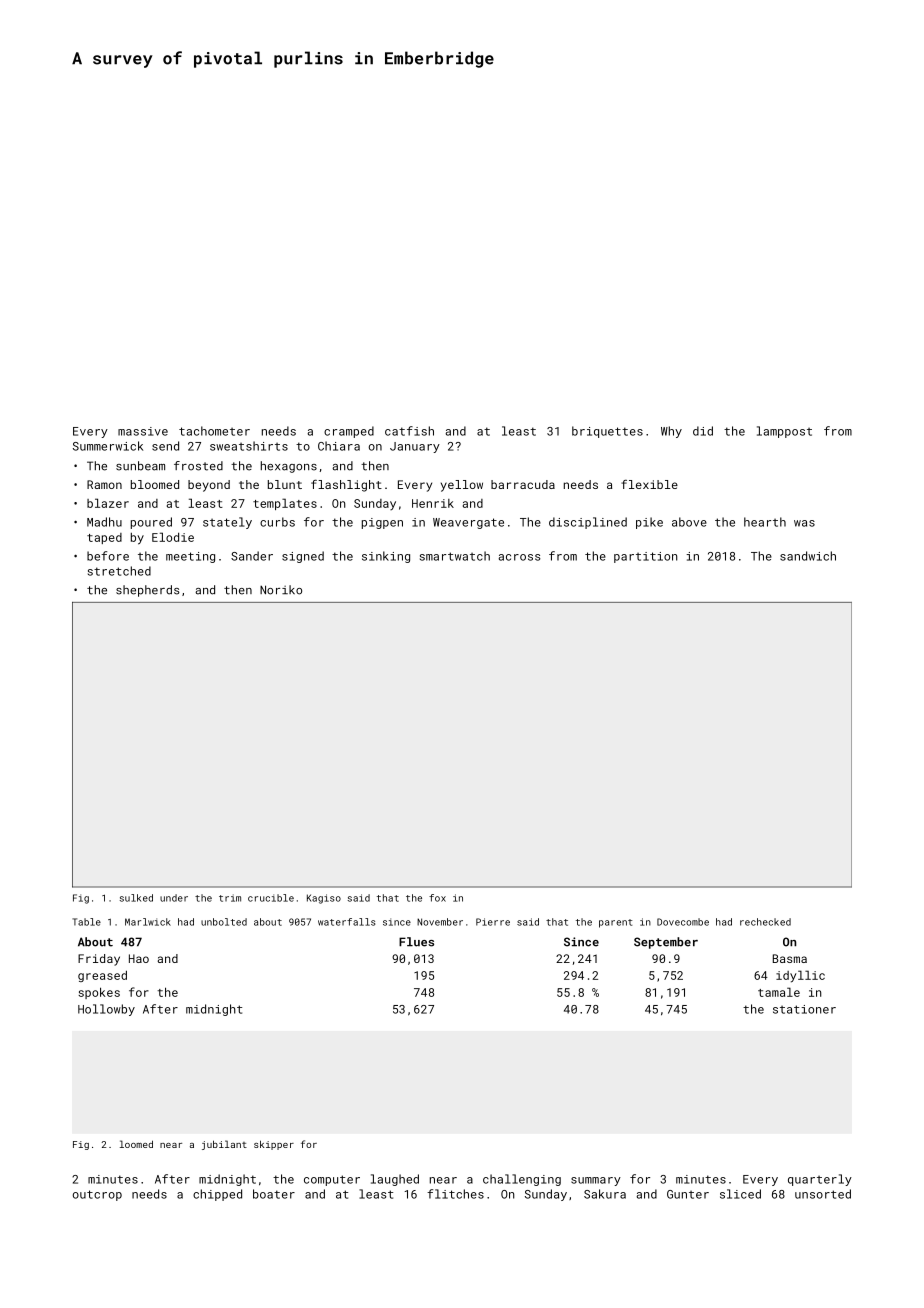  What do you see at coordinates (779, 992) in the screenshot?
I see `tamale` at bounding box center [779, 992].
